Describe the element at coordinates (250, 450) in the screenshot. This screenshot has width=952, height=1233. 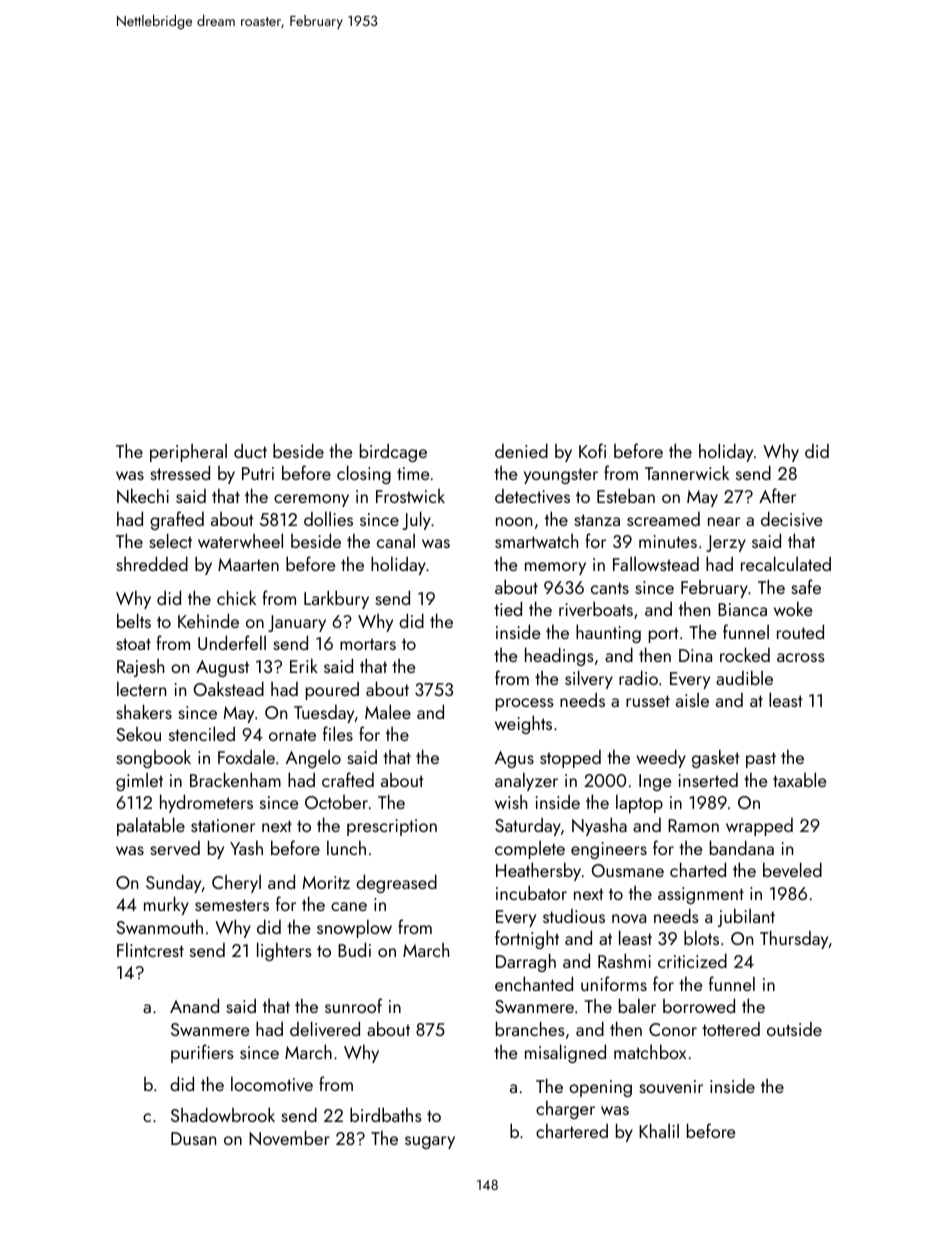
I see `duct` at that location.
